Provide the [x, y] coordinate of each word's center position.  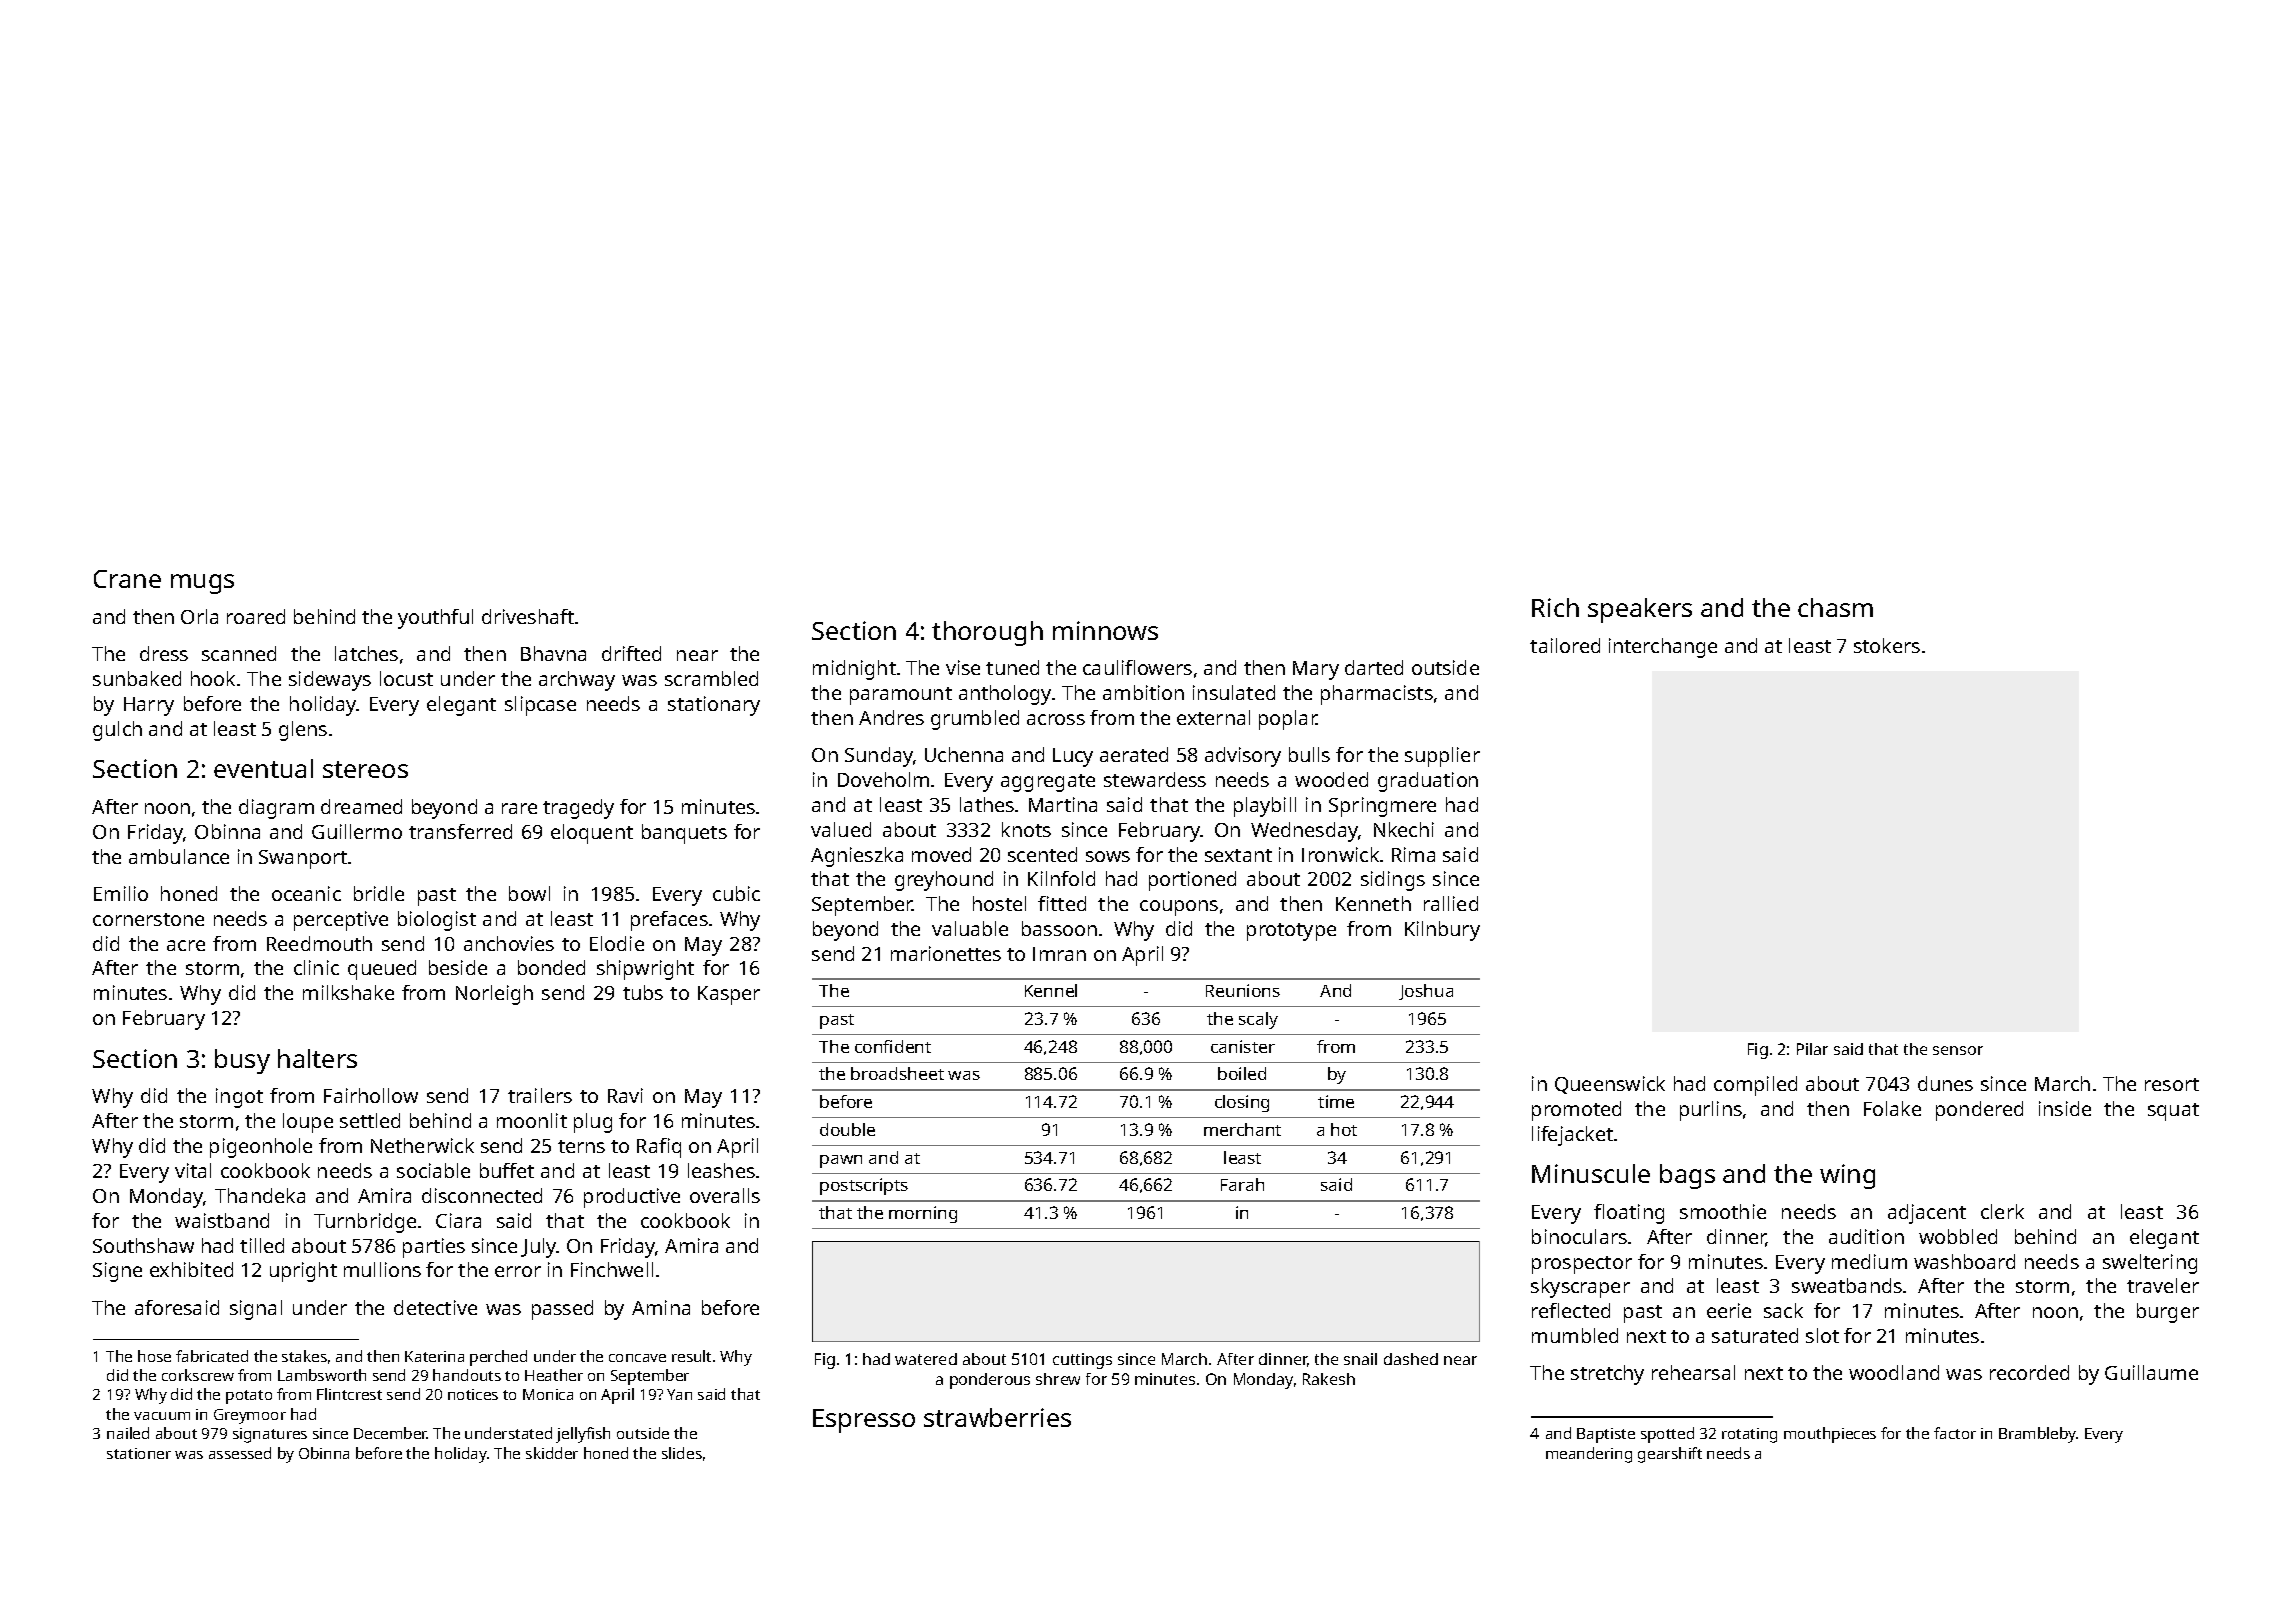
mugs [202, 584]
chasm [1835, 607]
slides [682, 1453]
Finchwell [612, 1269]
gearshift [1670, 1455]
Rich [1555, 607]
